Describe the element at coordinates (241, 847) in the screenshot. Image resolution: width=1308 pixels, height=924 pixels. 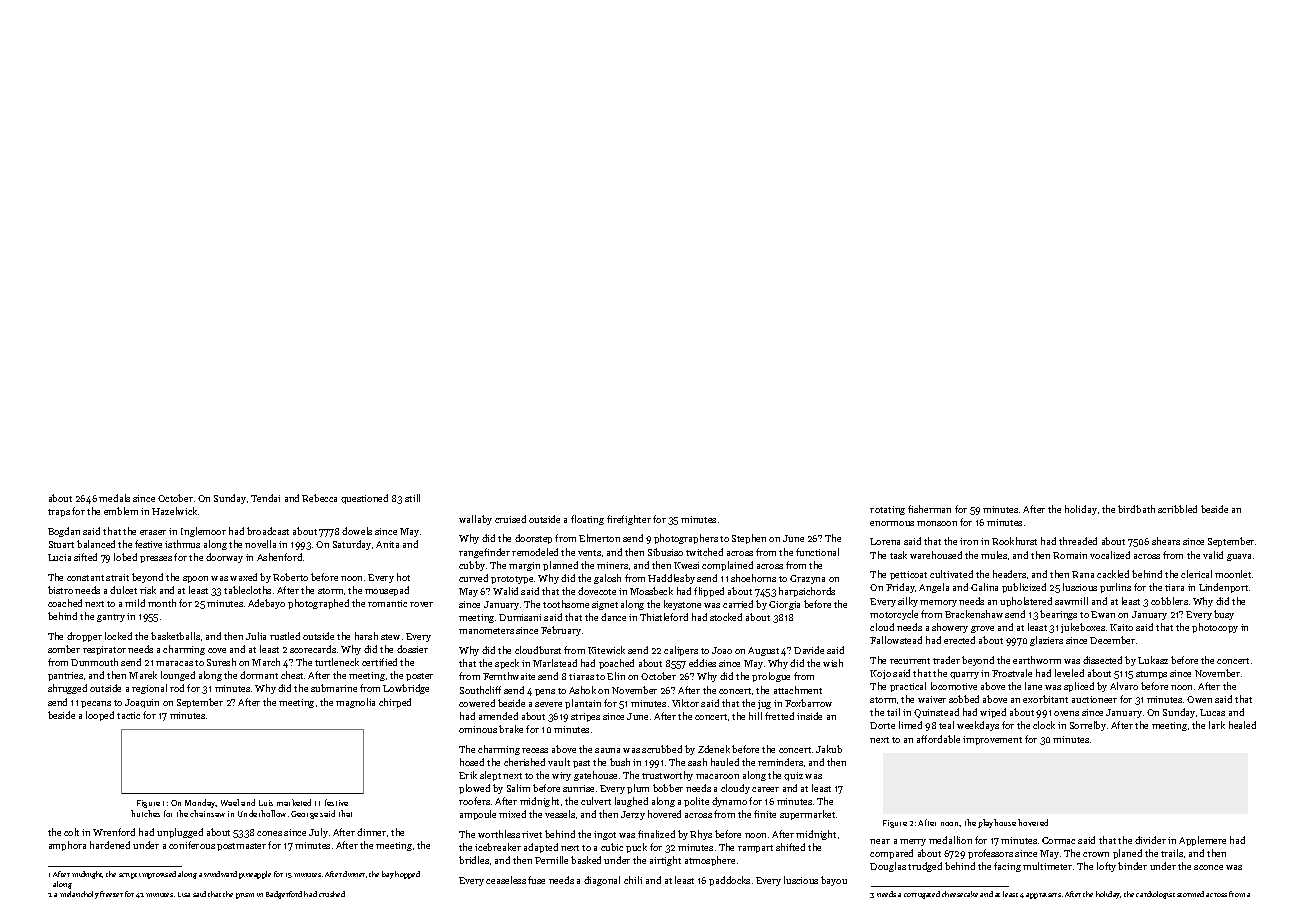
I see `postmaster` at that location.
